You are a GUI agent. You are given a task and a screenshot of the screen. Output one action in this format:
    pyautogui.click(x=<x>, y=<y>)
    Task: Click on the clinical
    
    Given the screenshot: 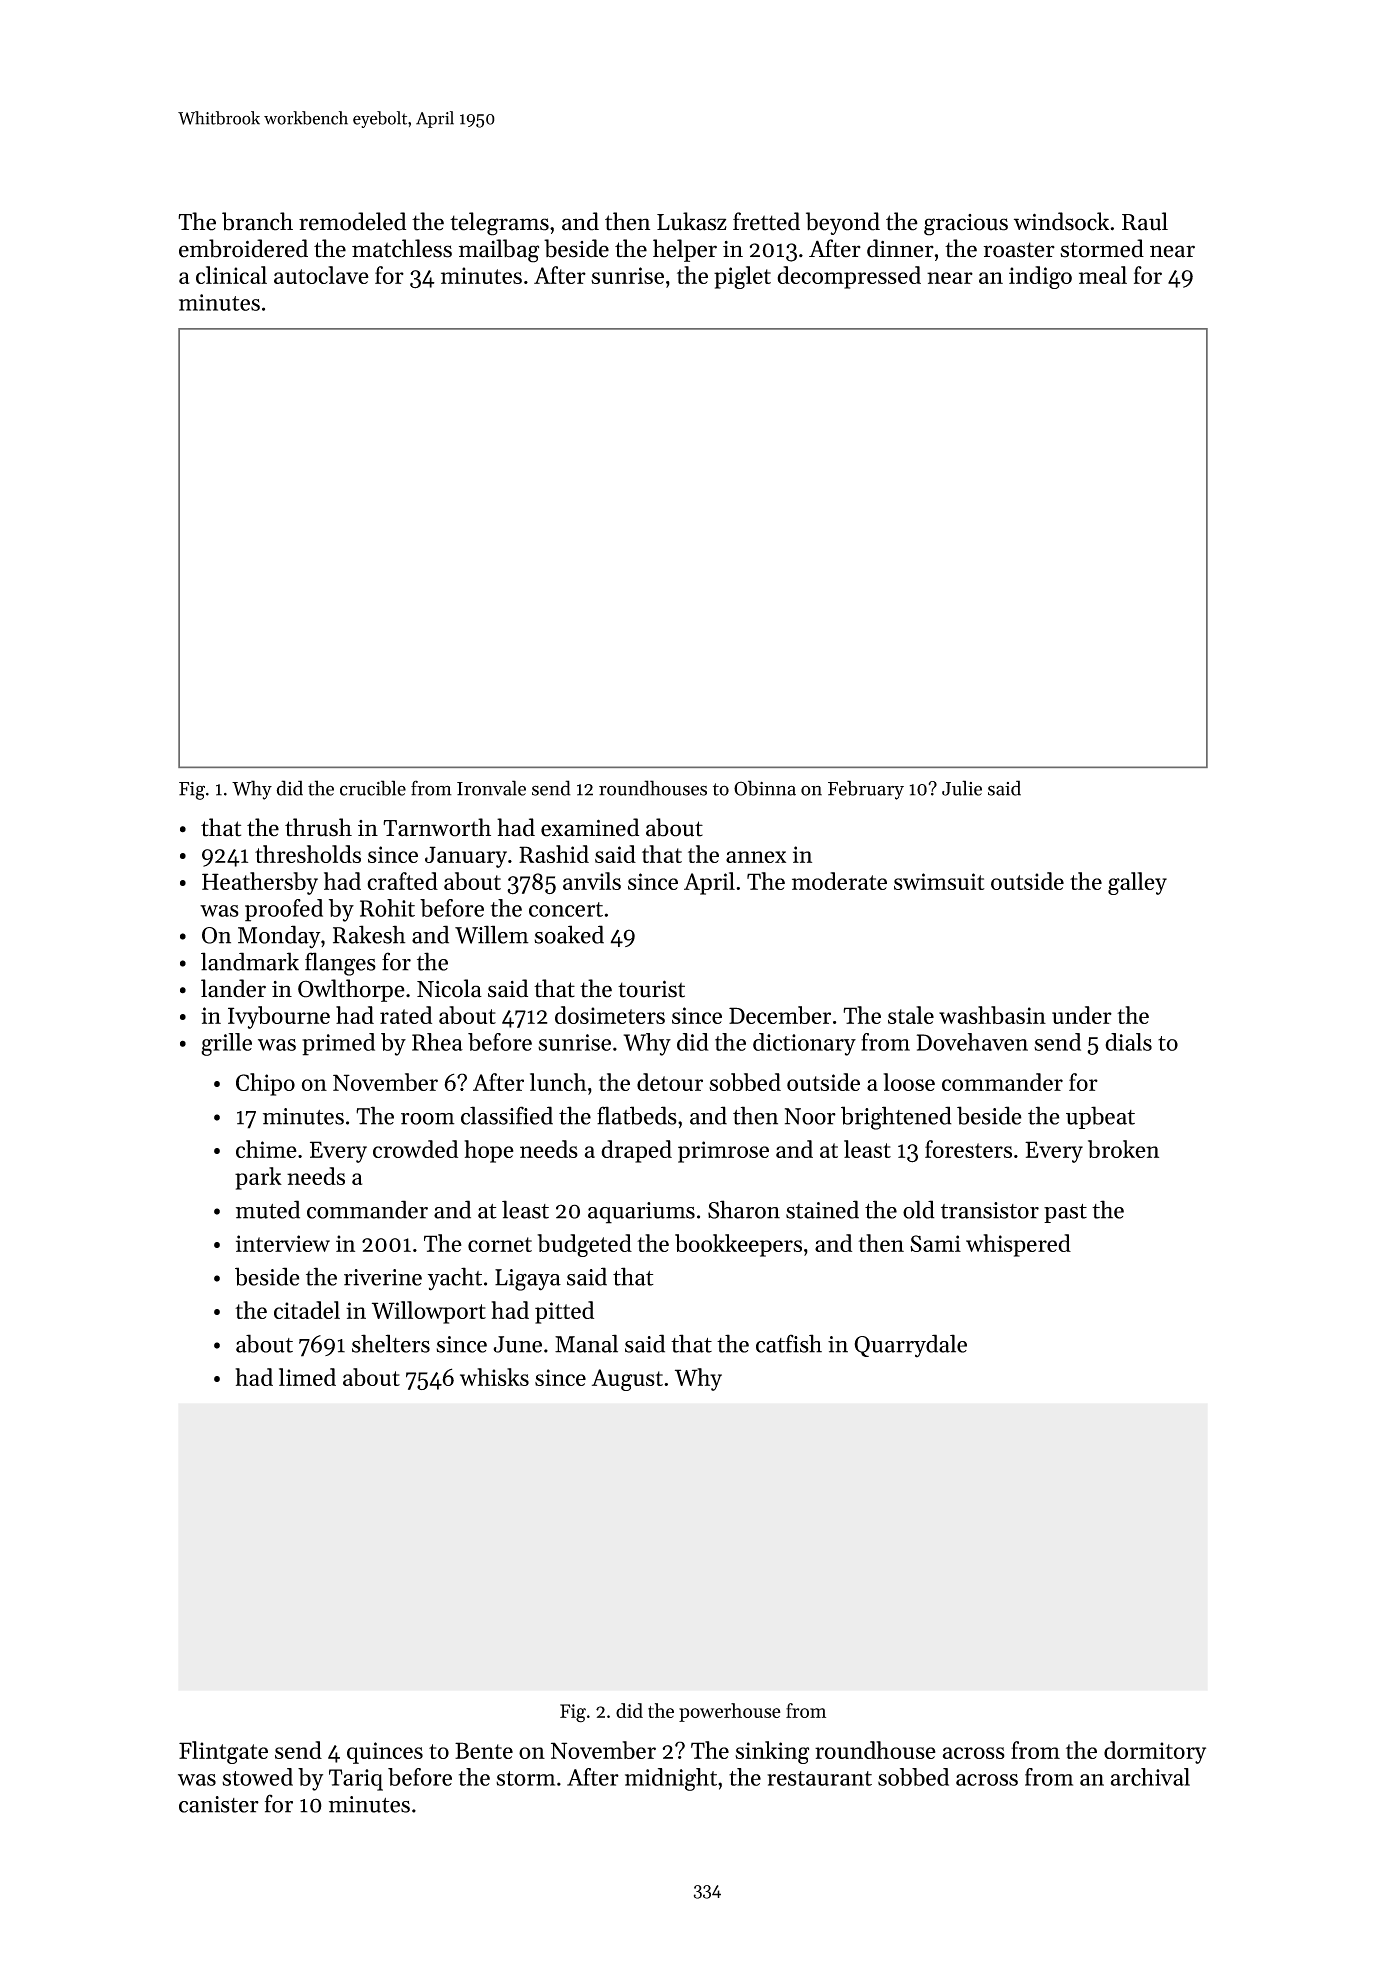 What is the action you would take?
    pyautogui.click(x=231, y=275)
